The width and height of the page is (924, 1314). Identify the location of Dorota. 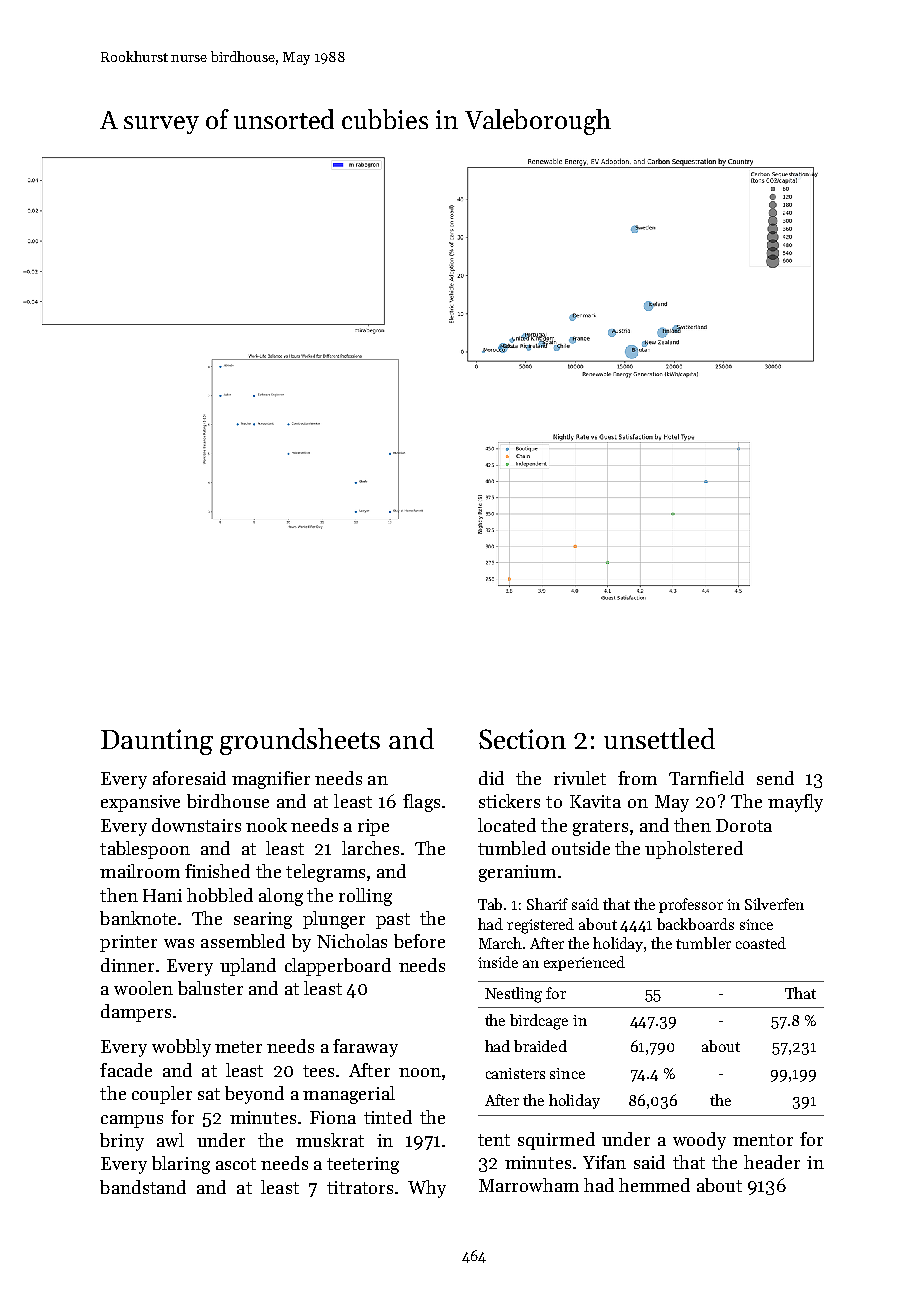
(744, 825).
